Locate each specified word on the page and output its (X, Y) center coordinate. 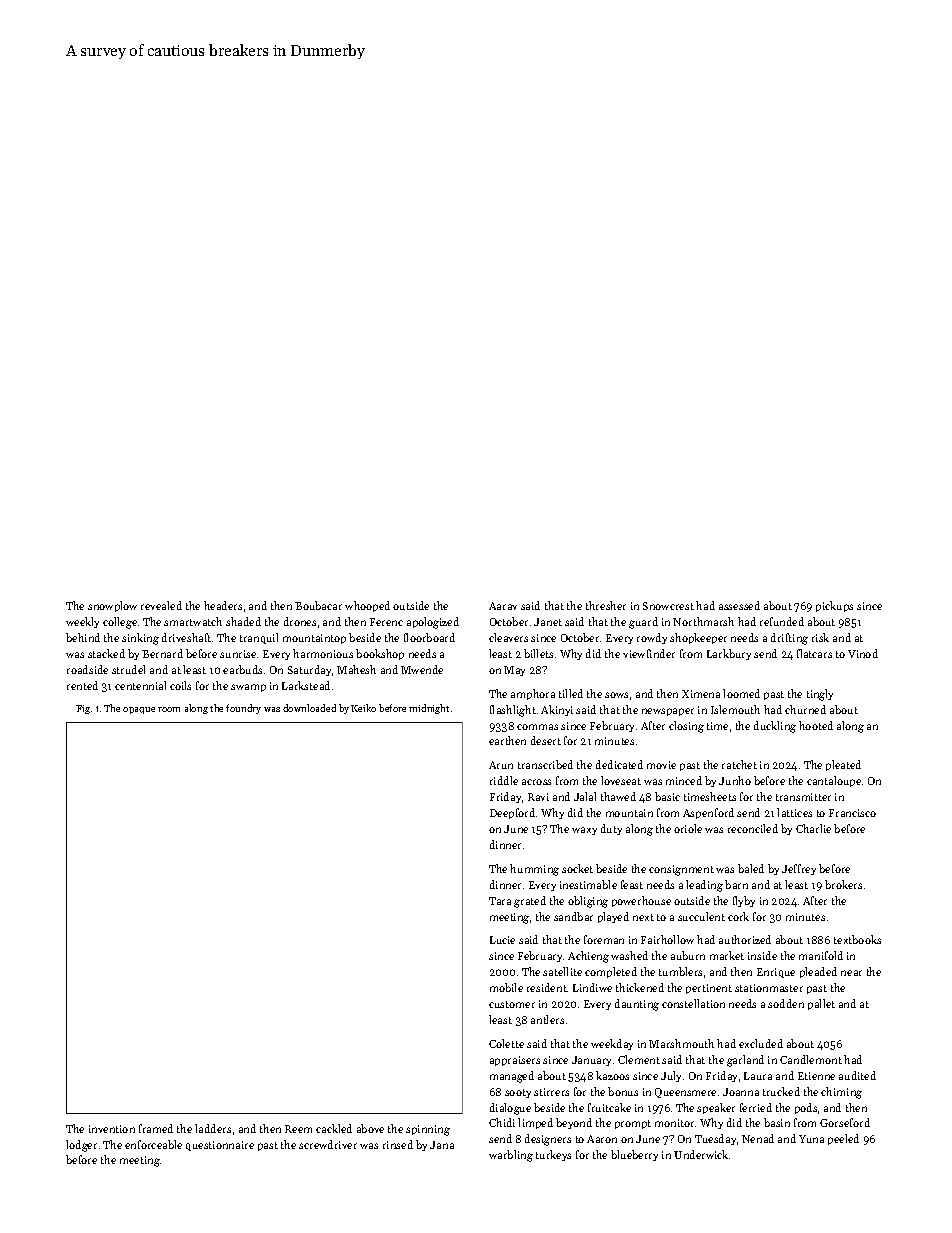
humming (534, 870)
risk (820, 637)
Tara (500, 901)
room (169, 709)
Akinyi (557, 710)
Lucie (502, 940)
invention (112, 1129)
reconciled (753, 828)
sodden (786, 1003)
